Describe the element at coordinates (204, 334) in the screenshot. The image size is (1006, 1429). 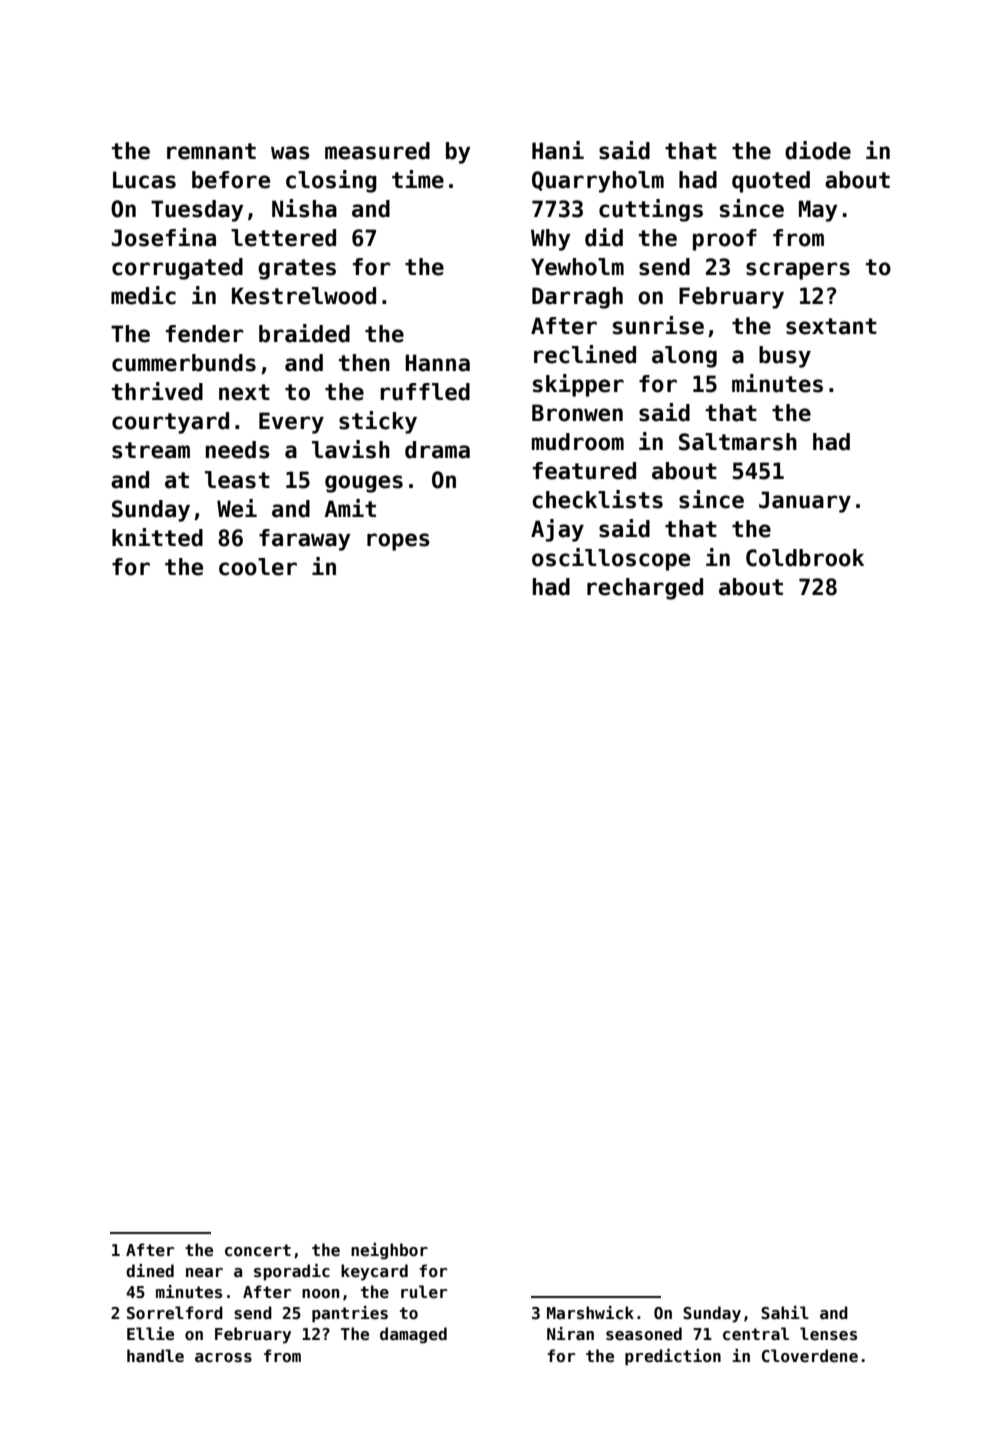
I see `fender` at that location.
